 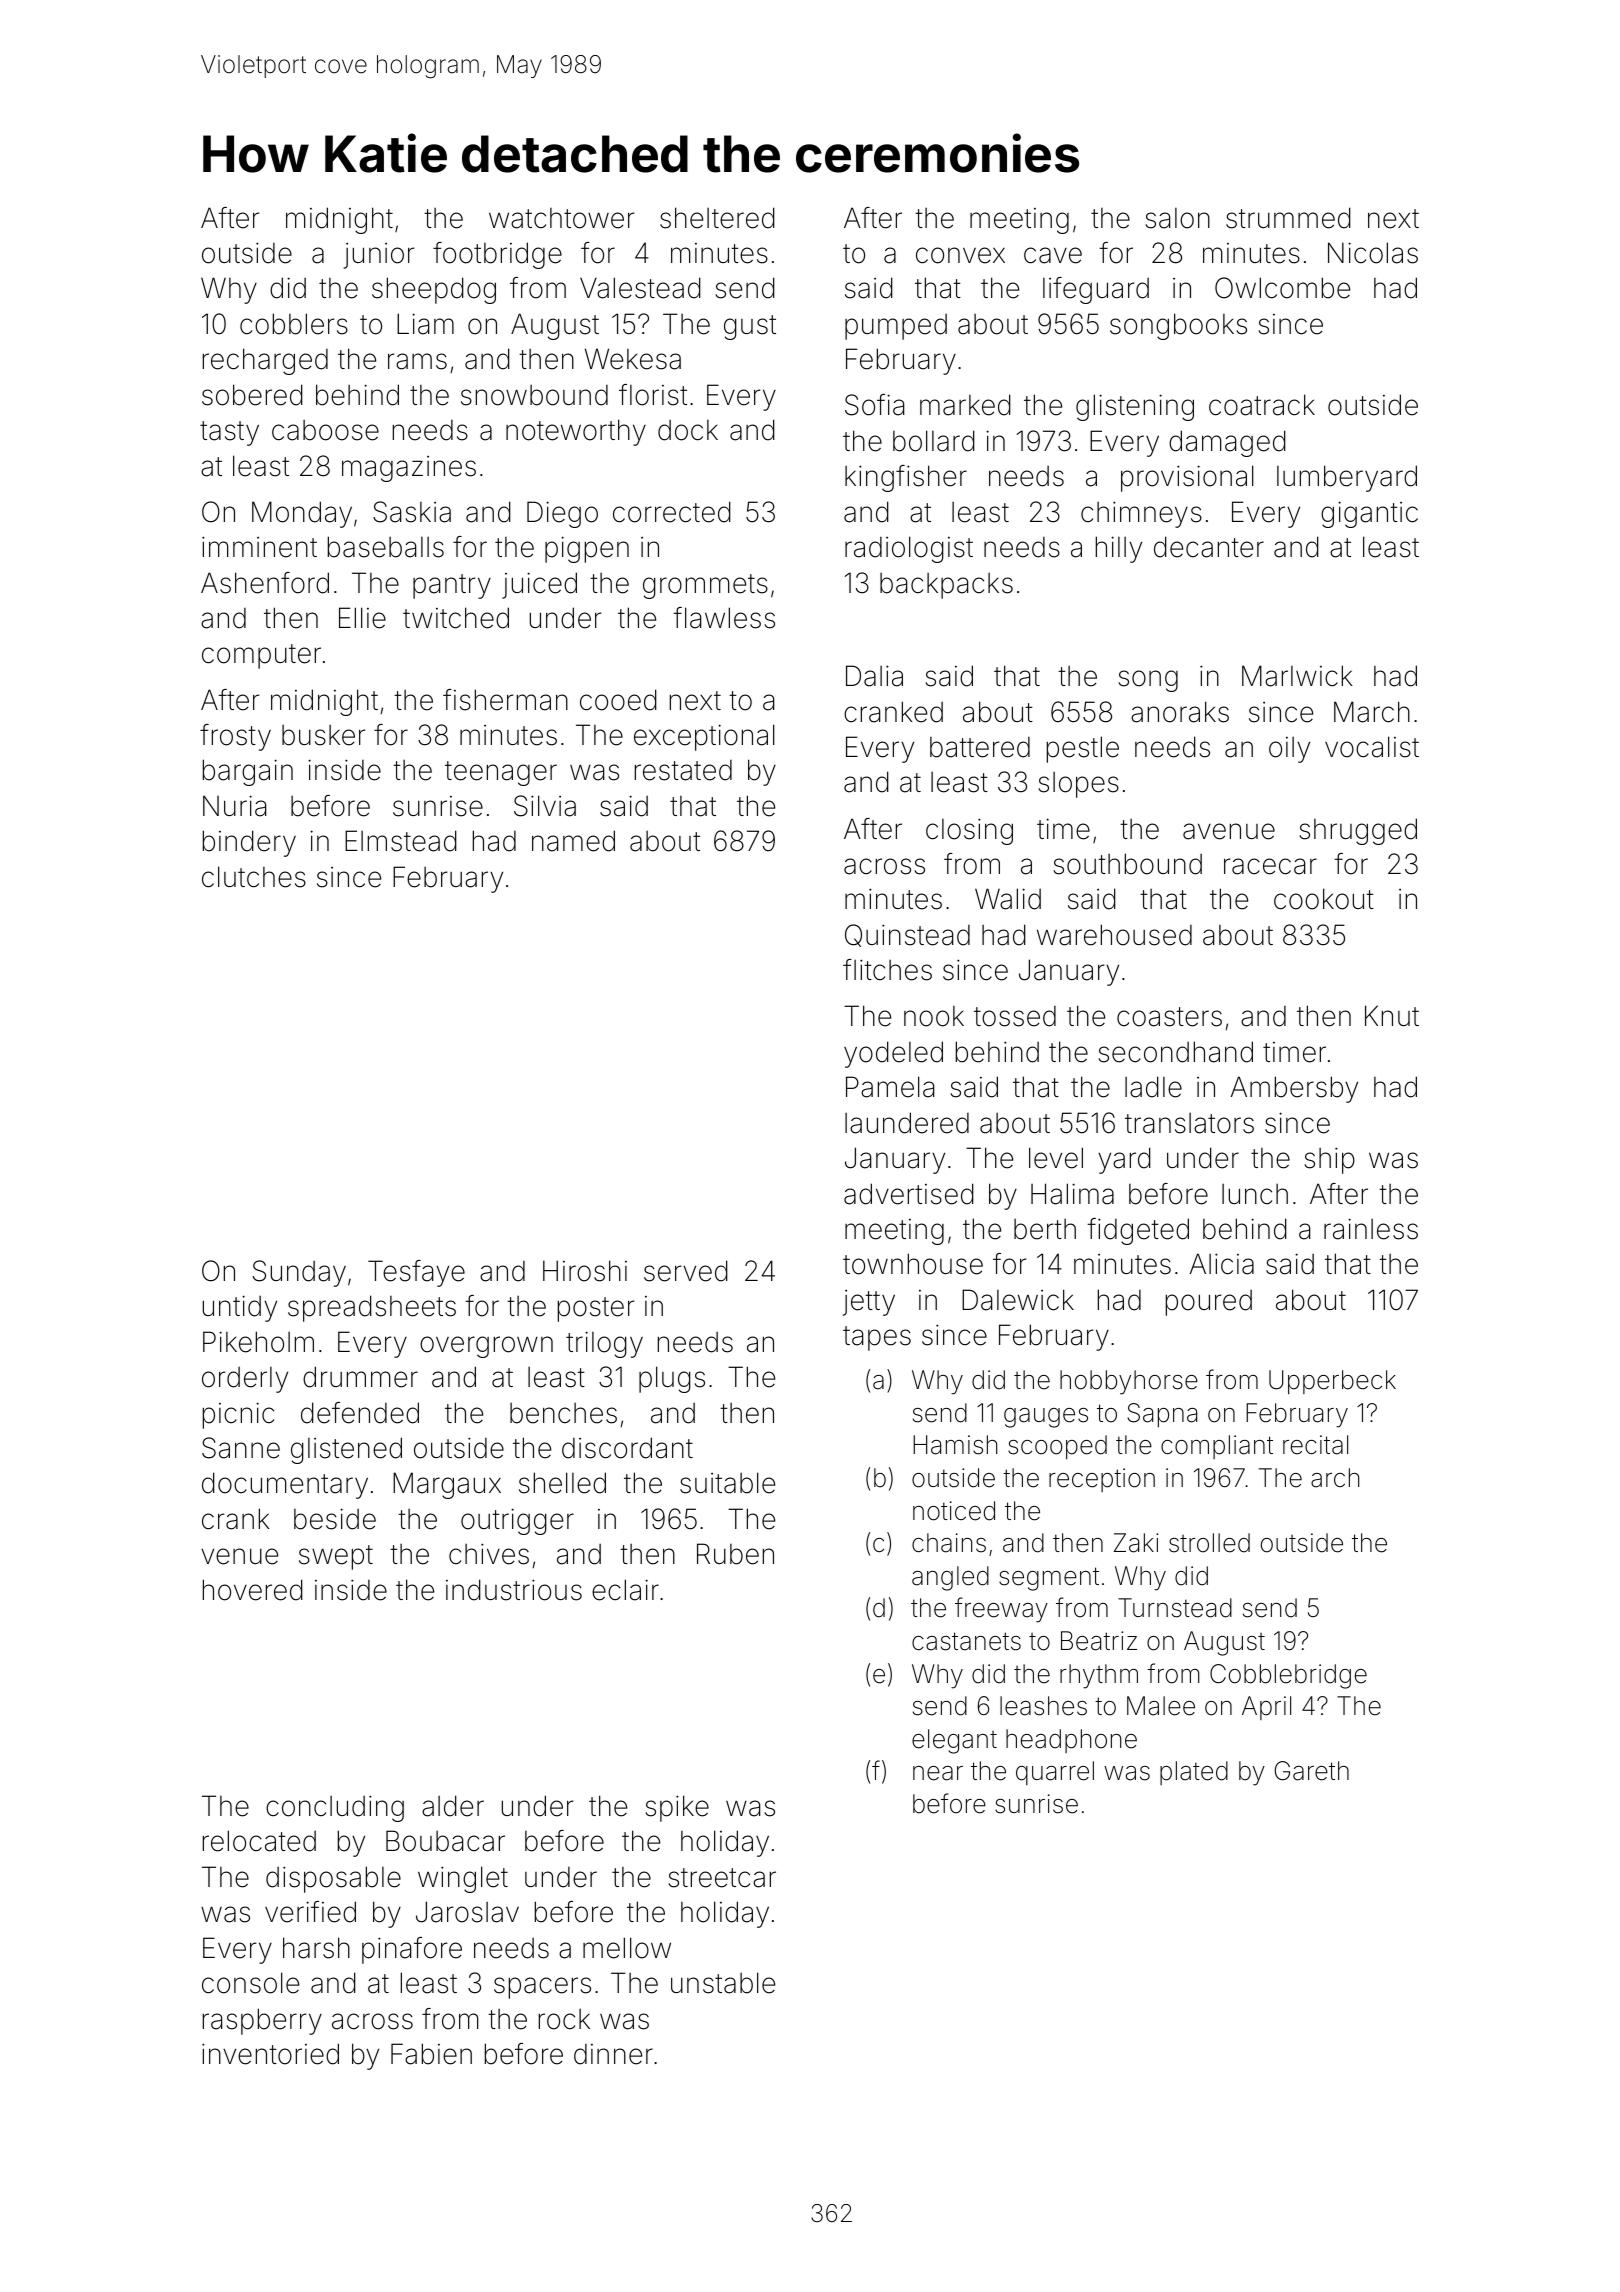 What do you see at coordinates (1332, 1382) in the screenshot?
I see `Upperbeck` at bounding box center [1332, 1382].
